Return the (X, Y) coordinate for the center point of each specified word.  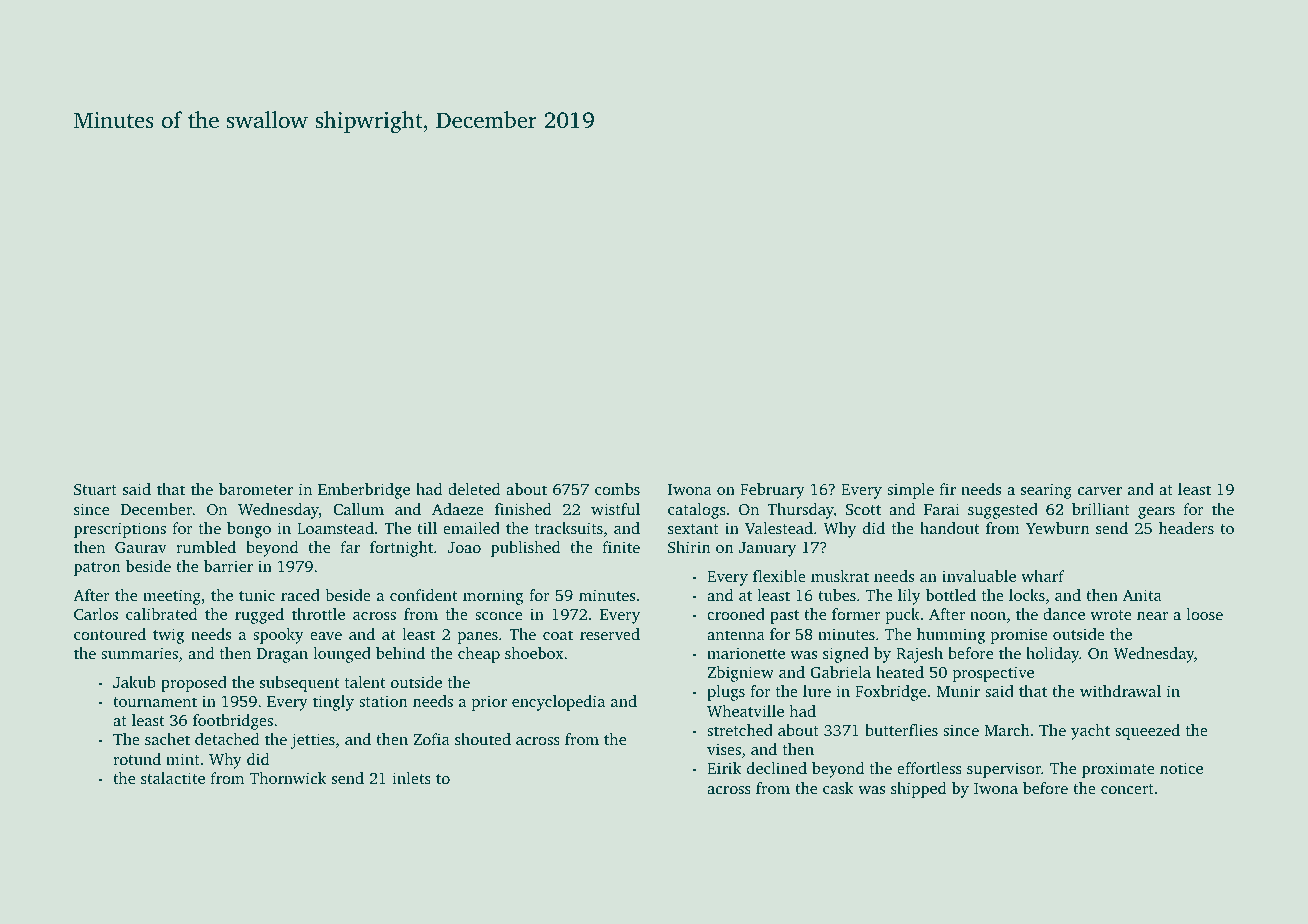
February (772, 491)
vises (724, 749)
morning (493, 597)
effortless (929, 768)
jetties (313, 741)
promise (1019, 636)
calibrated (161, 614)
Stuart (95, 489)
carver (1100, 491)
